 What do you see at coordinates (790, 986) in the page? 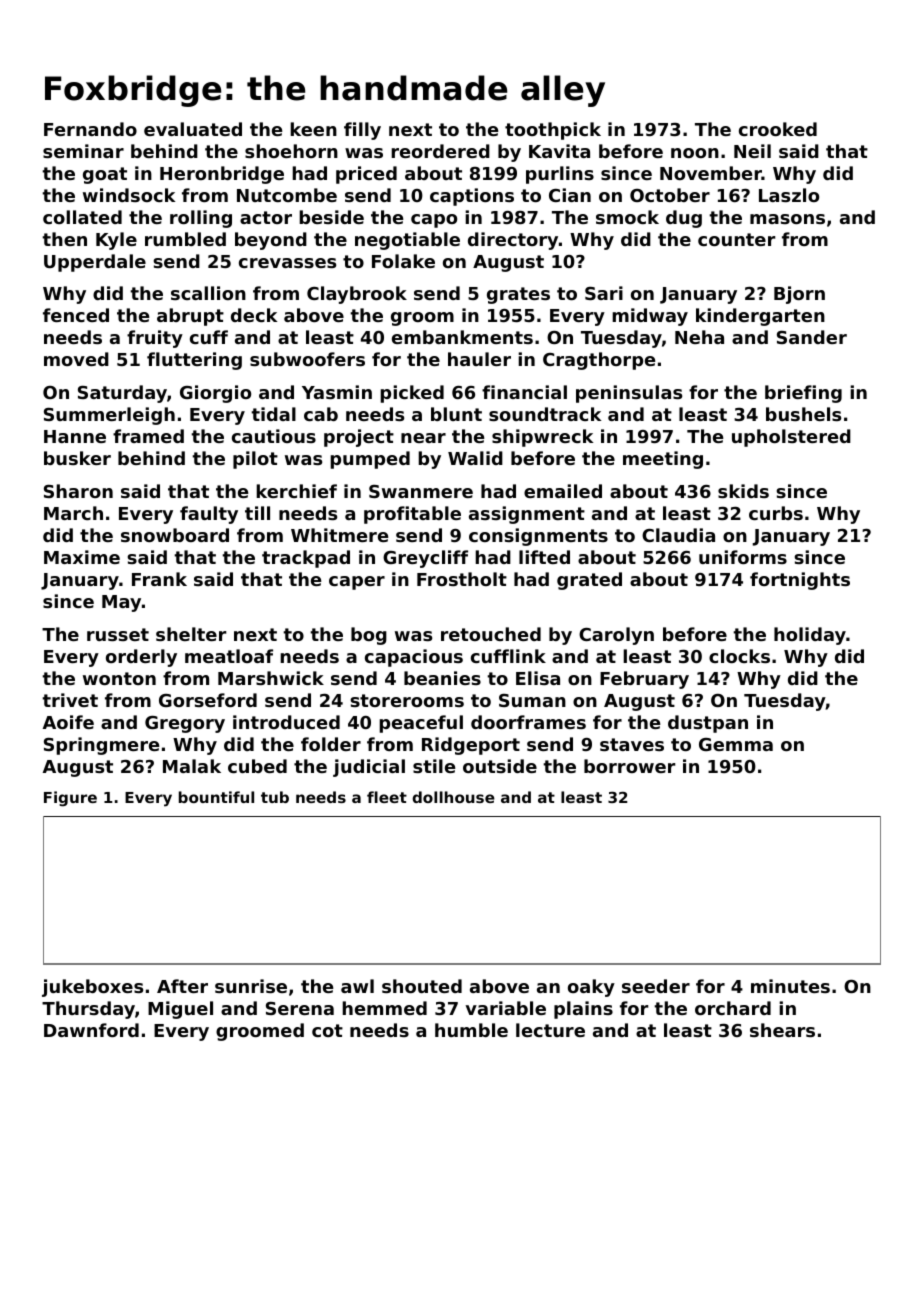
I see `minutes` at bounding box center [790, 986].
